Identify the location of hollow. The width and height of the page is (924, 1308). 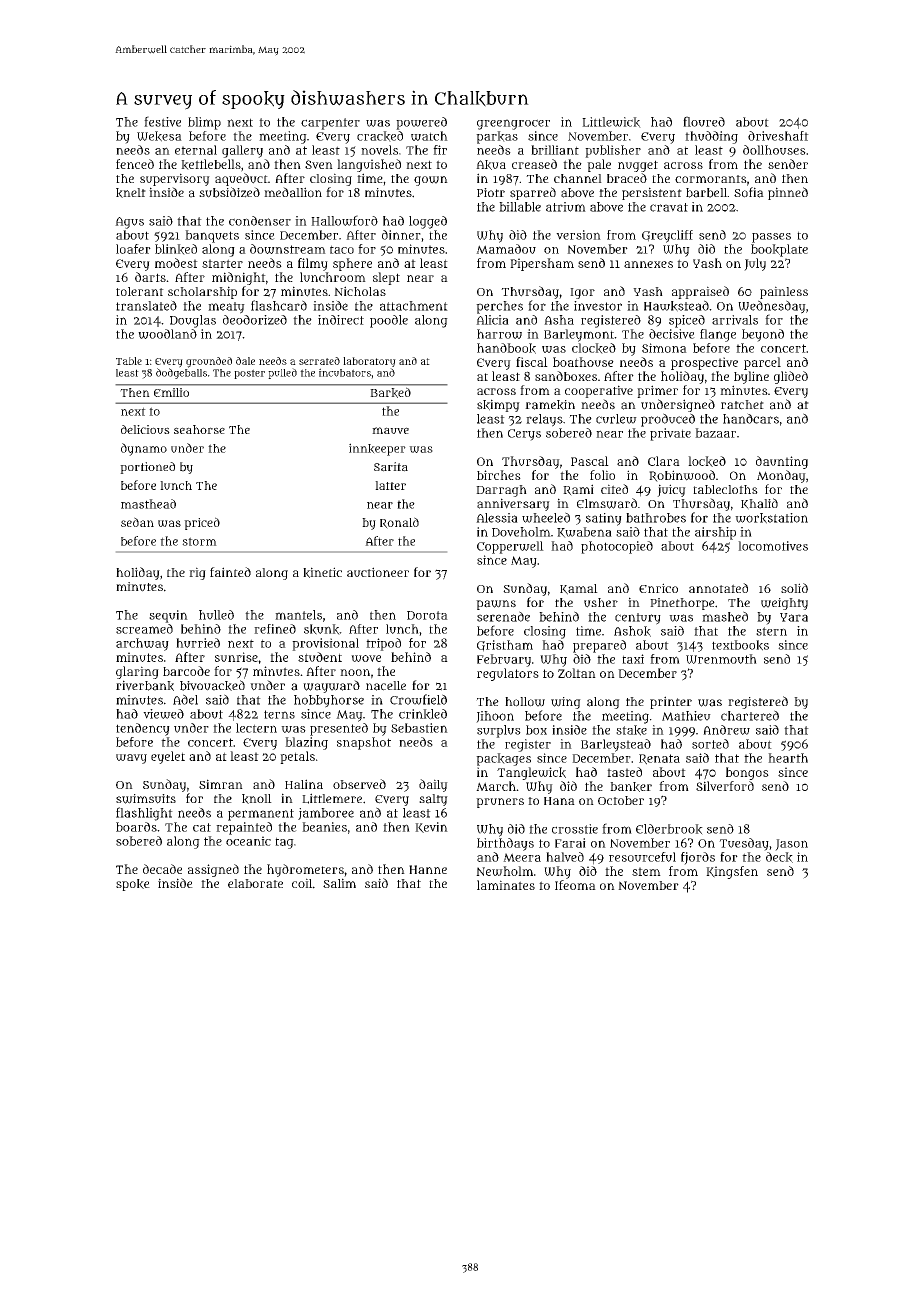
(525, 702).
